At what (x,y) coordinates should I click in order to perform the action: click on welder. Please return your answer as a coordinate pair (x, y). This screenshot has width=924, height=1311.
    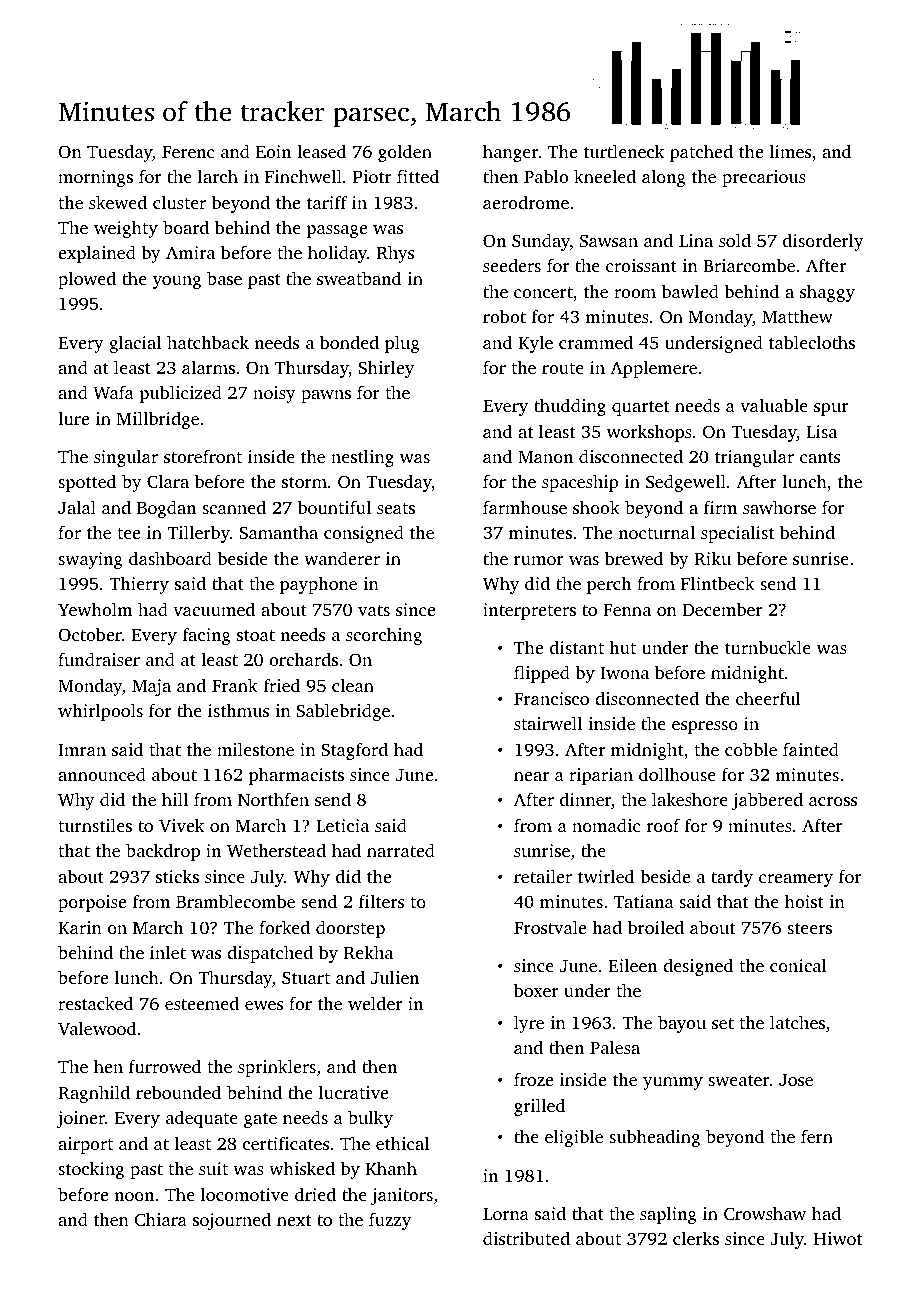
    Looking at the image, I should click on (375, 1003).
